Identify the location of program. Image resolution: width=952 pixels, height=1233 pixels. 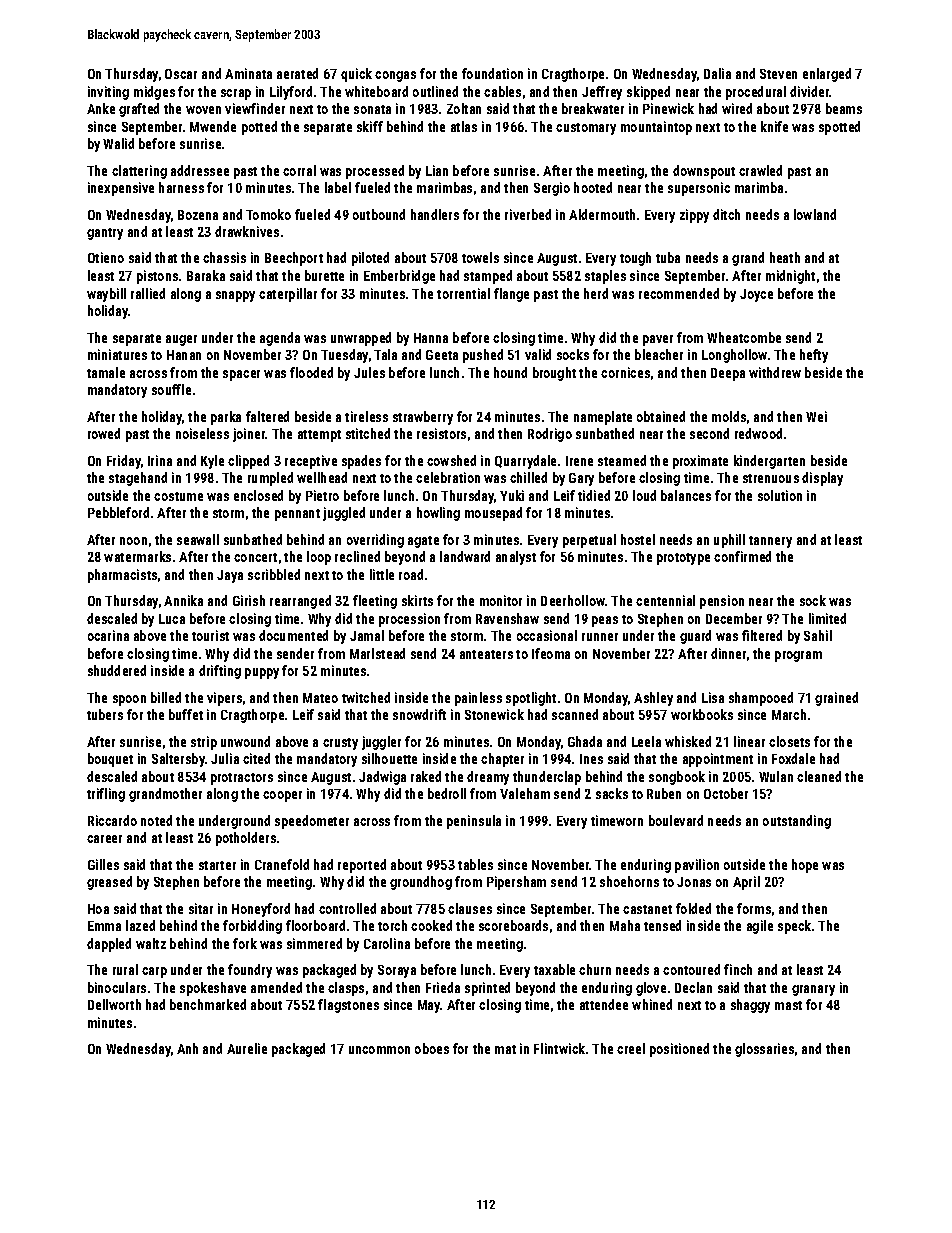
(798, 656).
